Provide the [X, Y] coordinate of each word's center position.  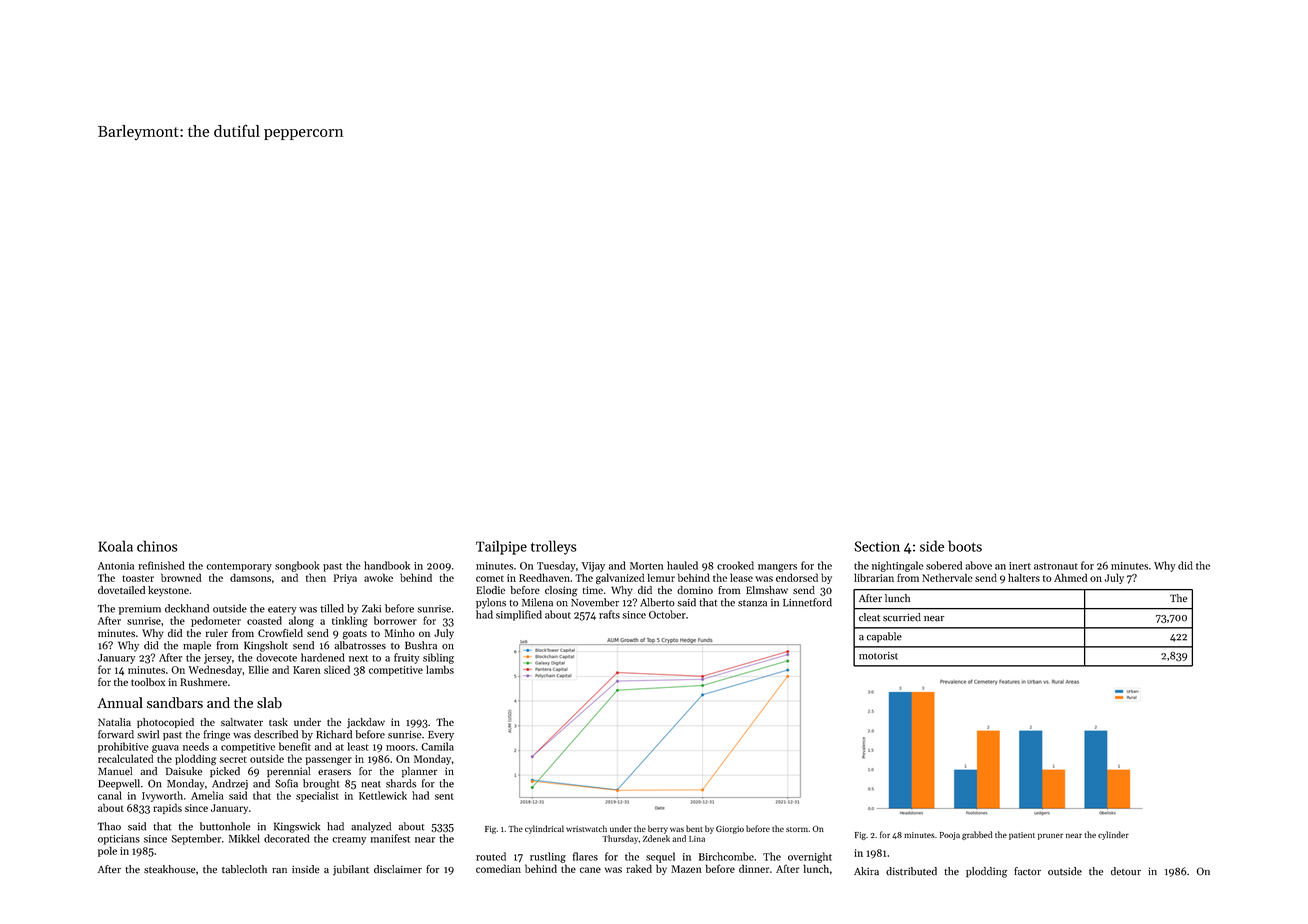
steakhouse [170, 869]
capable [884, 637]
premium [140, 610]
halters [1024, 577]
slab [269, 703]
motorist [878, 656]
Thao [109, 826]
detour [1126, 871]
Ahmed [1070, 577]
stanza [752, 603]
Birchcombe [726, 856]
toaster [138, 578]
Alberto [657, 602]
